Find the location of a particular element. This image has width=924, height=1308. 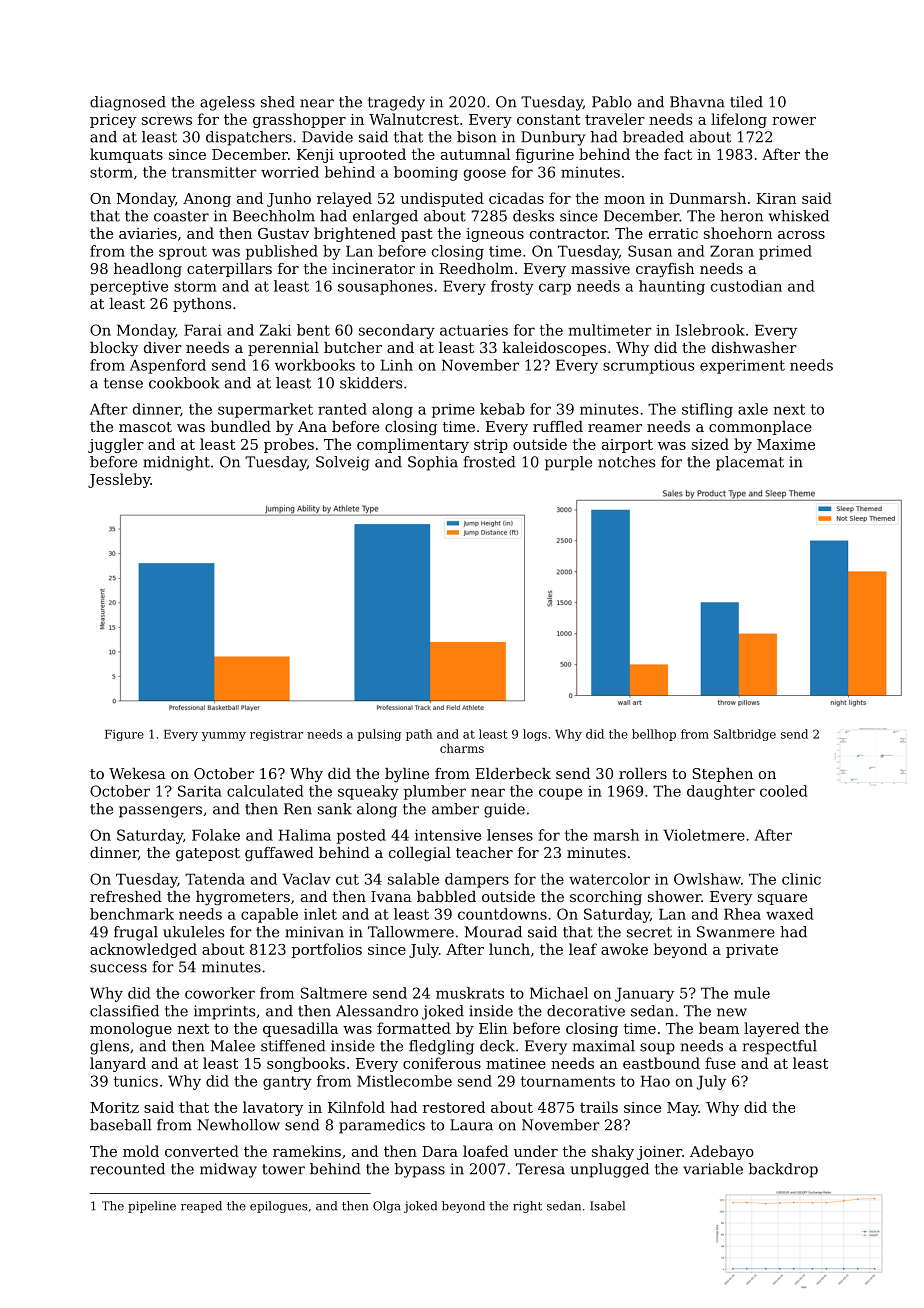

Maxime is located at coordinates (786, 444).
